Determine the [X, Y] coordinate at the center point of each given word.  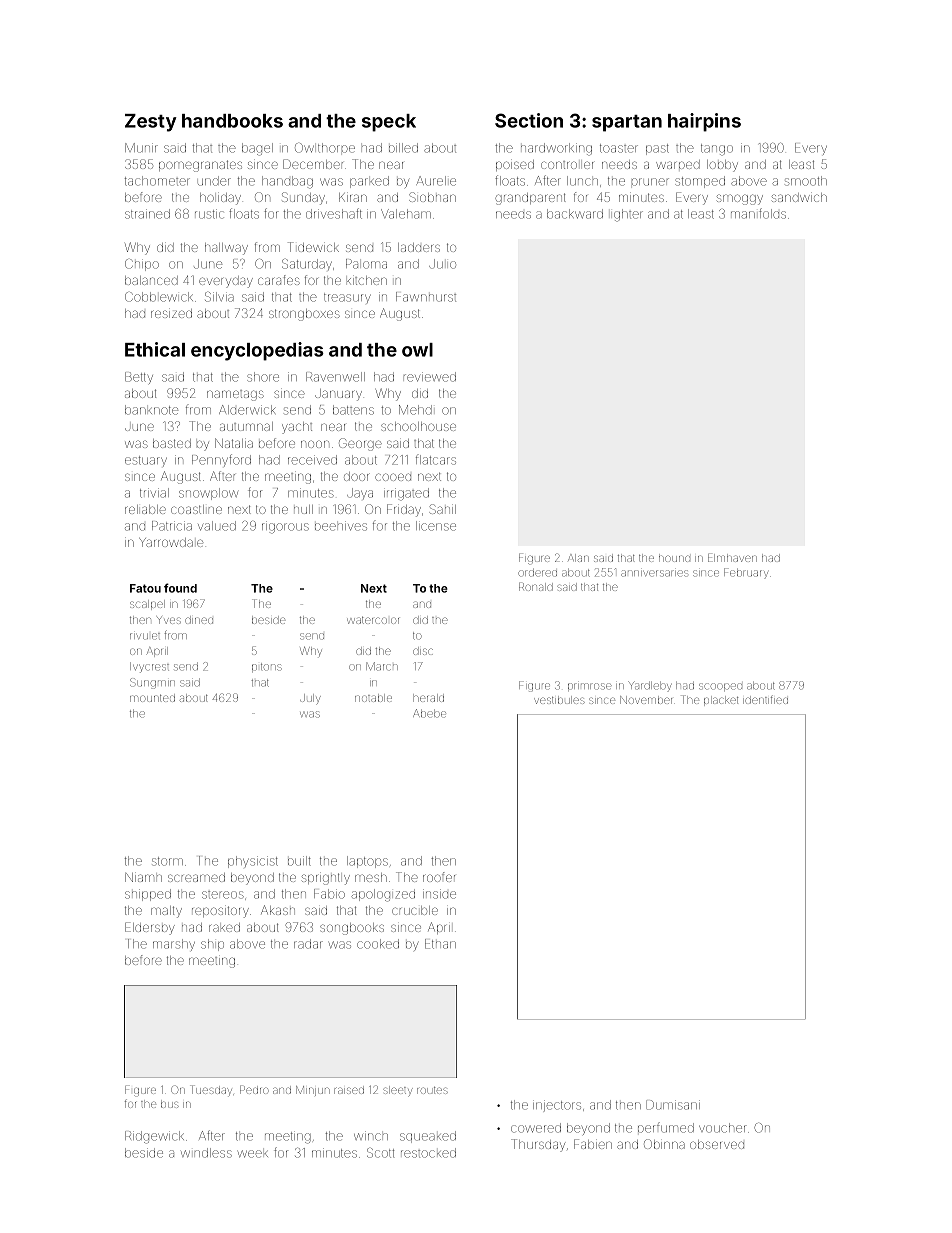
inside [439, 894]
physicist [253, 862]
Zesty [151, 123]
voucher [723, 1128]
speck [389, 123]
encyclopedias [257, 351]
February [746, 573]
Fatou [145, 588]
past [657, 149]
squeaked [428, 1137]
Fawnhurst [426, 297]
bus [170, 1104]
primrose [590, 686]
